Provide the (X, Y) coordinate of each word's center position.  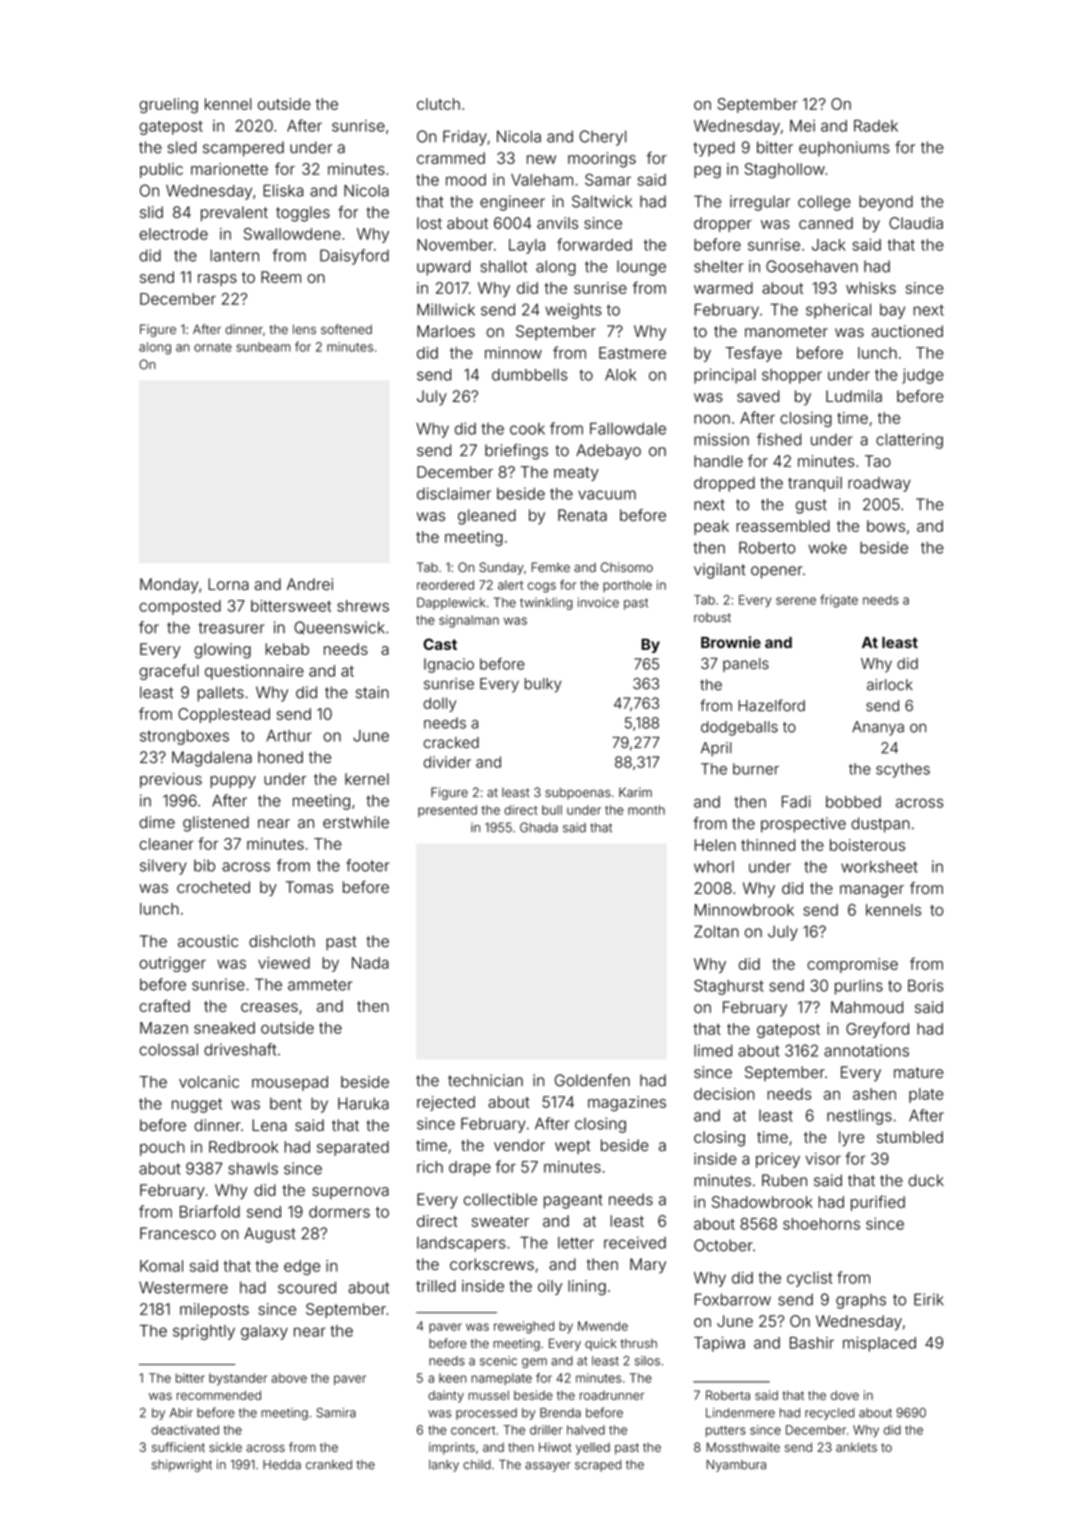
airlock (890, 685)
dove (845, 1395)
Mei (802, 126)
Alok (620, 375)
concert (473, 1430)
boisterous (867, 845)
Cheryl (602, 138)
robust (712, 617)
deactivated (185, 1430)
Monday (169, 586)
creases (269, 1007)
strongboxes (184, 737)
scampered (243, 149)
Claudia (916, 223)
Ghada (539, 827)
